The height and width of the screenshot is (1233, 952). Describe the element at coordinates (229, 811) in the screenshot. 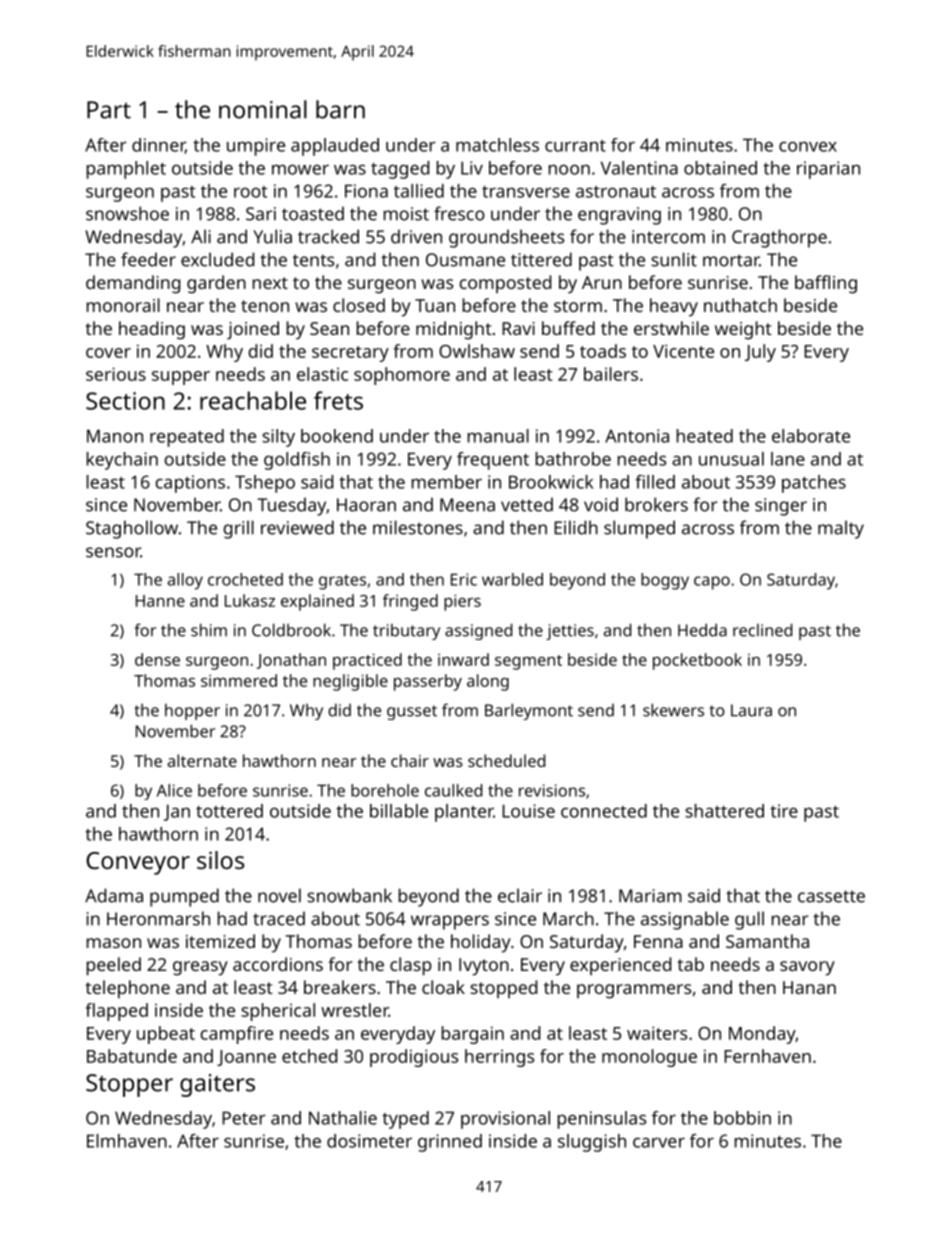

I see `tottered` at that location.
